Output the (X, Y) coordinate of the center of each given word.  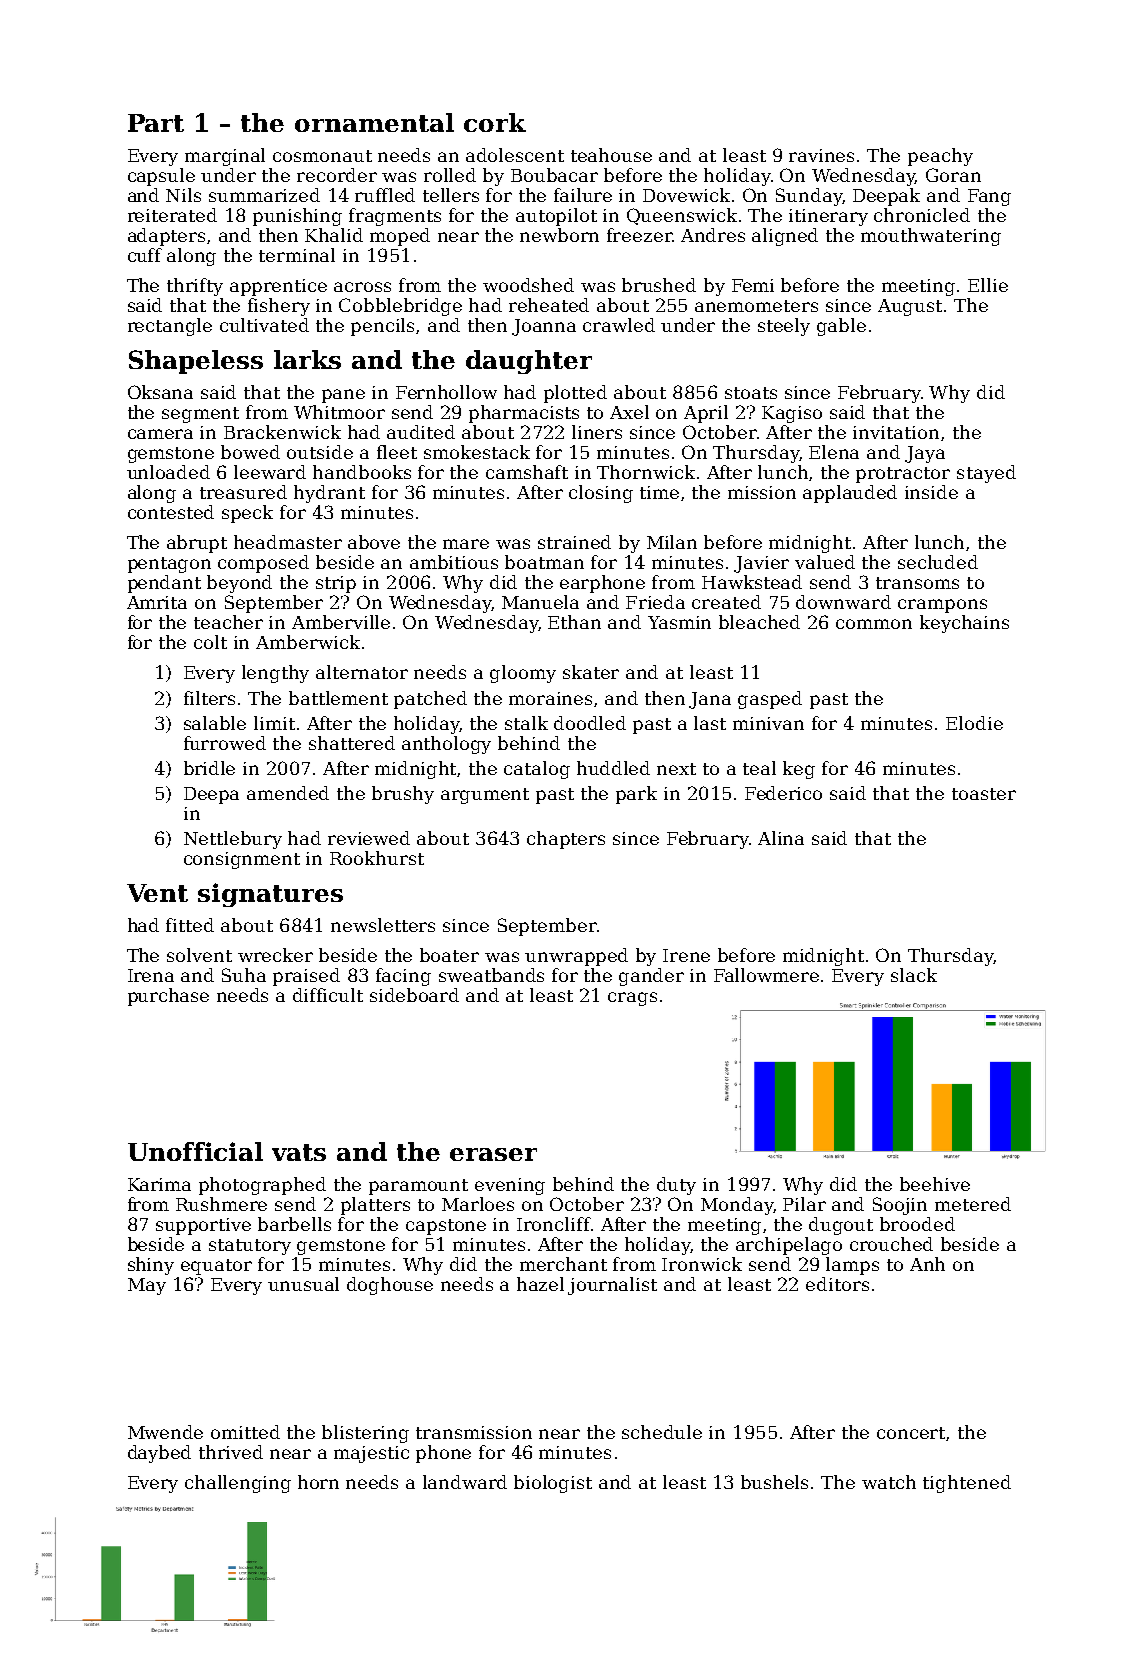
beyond (239, 584)
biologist (553, 1484)
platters (375, 1206)
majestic (371, 1454)
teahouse (611, 155)
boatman (544, 562)
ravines (821, 155)
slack (914, 975)
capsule (161, 177)
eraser (493, 1154)
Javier (761, 564)
